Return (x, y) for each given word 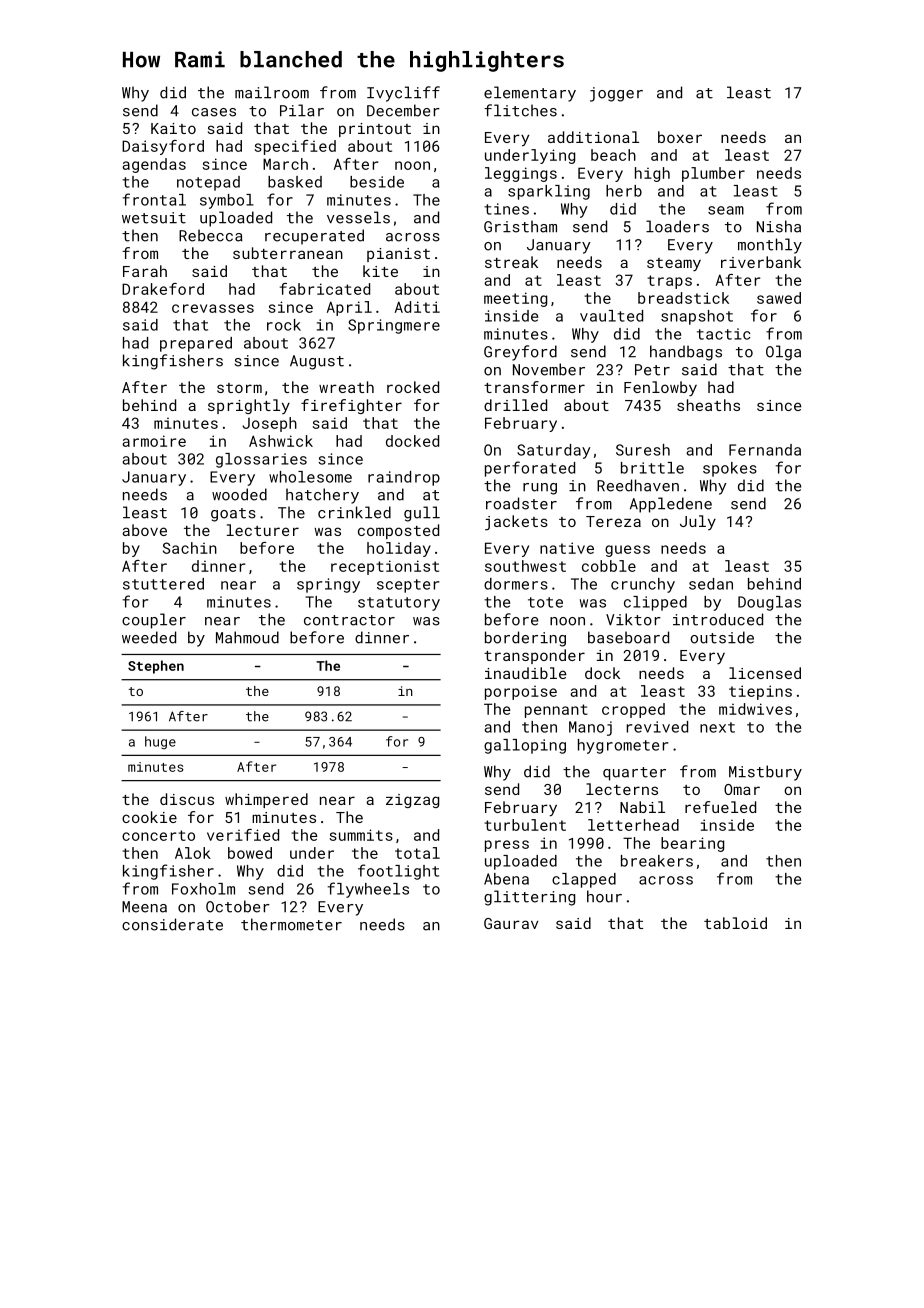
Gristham (520, 226)
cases (214, 112)
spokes (730, 469)
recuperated (314, 237)
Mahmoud (247, 637)
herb (624, 191)
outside (722, 637)
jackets (516, 523)
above (144, 530)
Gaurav (511, 923)
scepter (408, 586)
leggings (521, 174)
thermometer (291, 924)
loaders (677, 226)
